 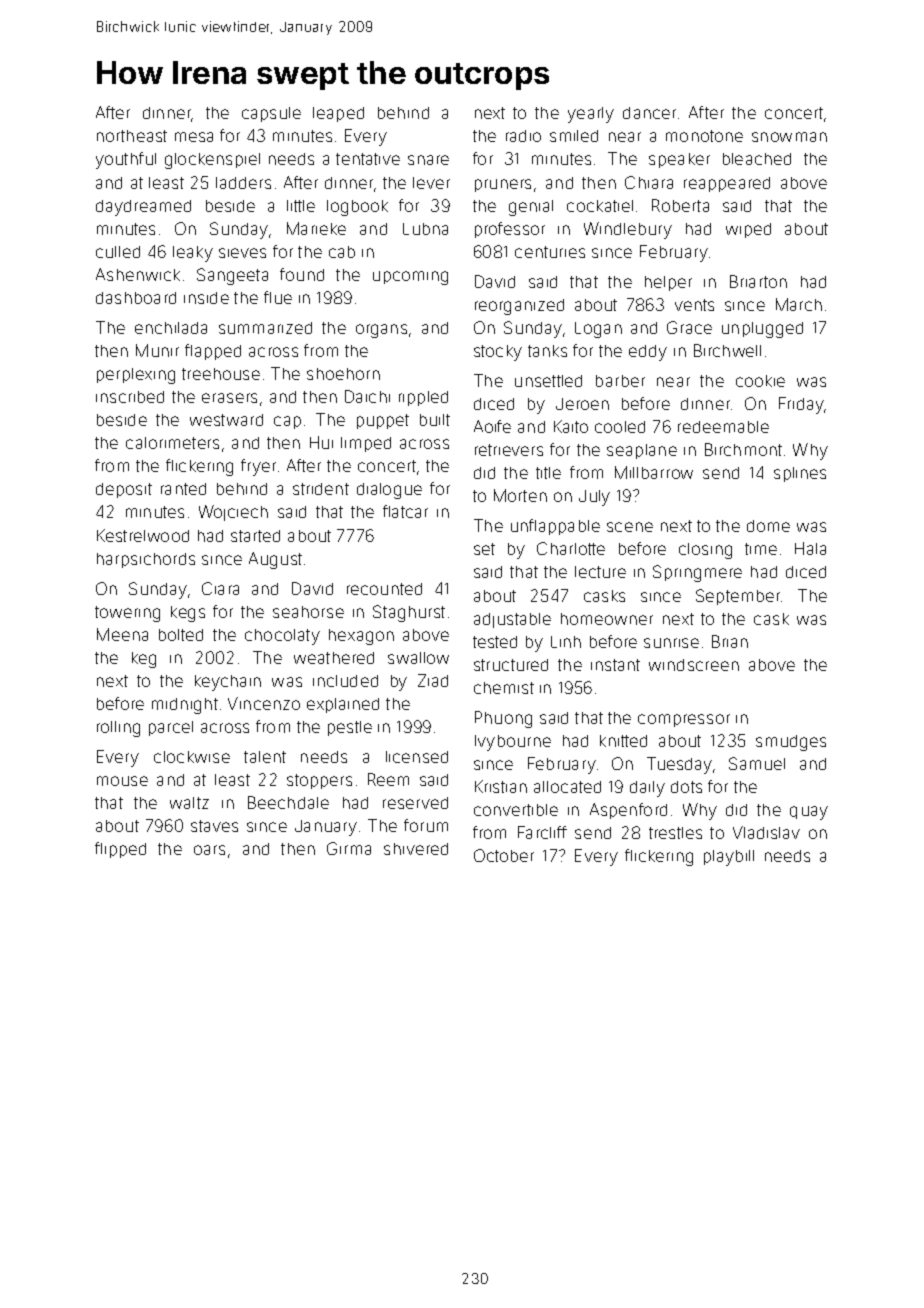 What do you see at coordinates (574, 136) in the document?
I see `smiled` at bounding box center [574, 136].
